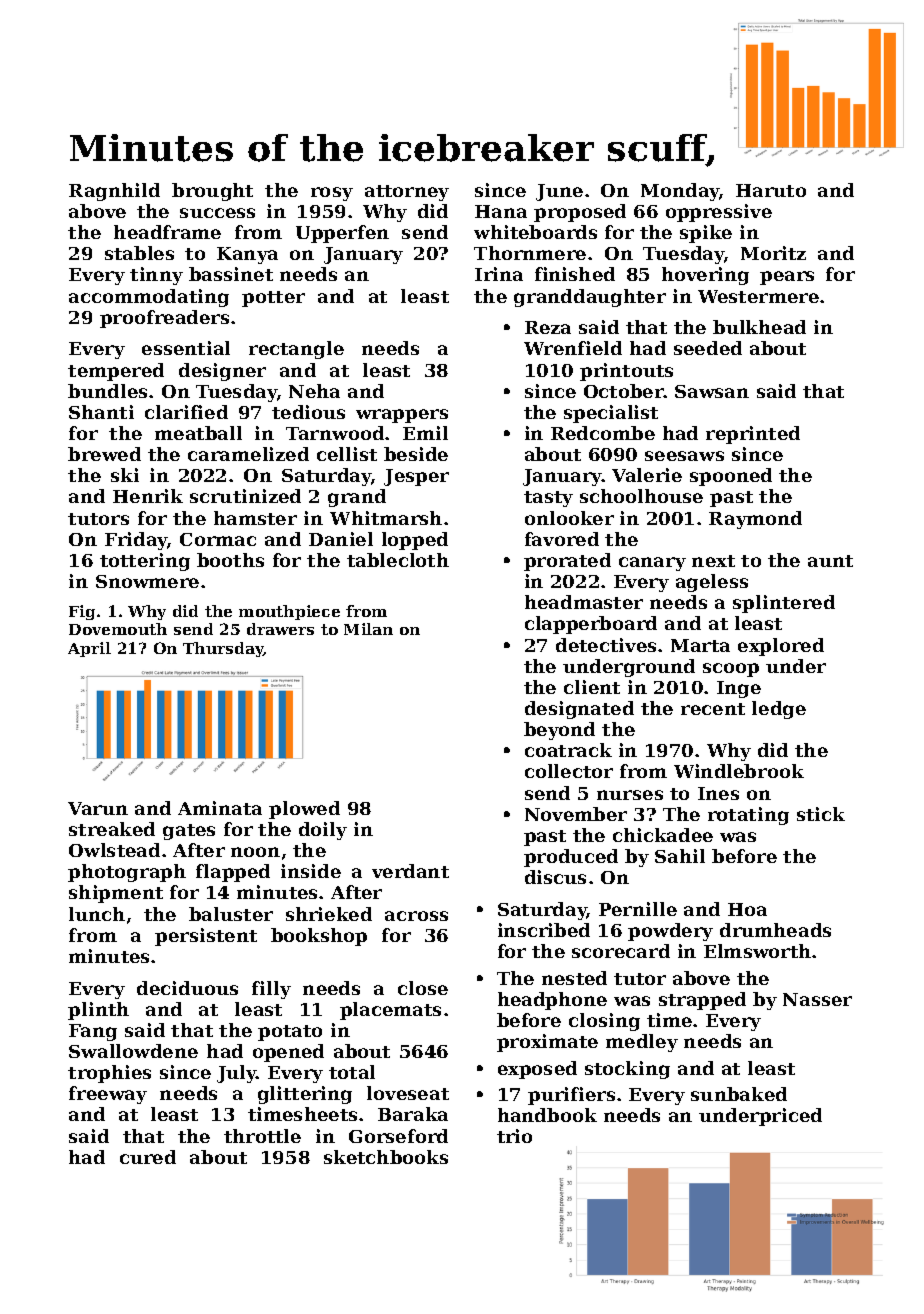 The height and width of the screenshot is (1314, 924). Describe the element at coordinates (642, 1043) in the screenshot. I see `medley` at that location.
